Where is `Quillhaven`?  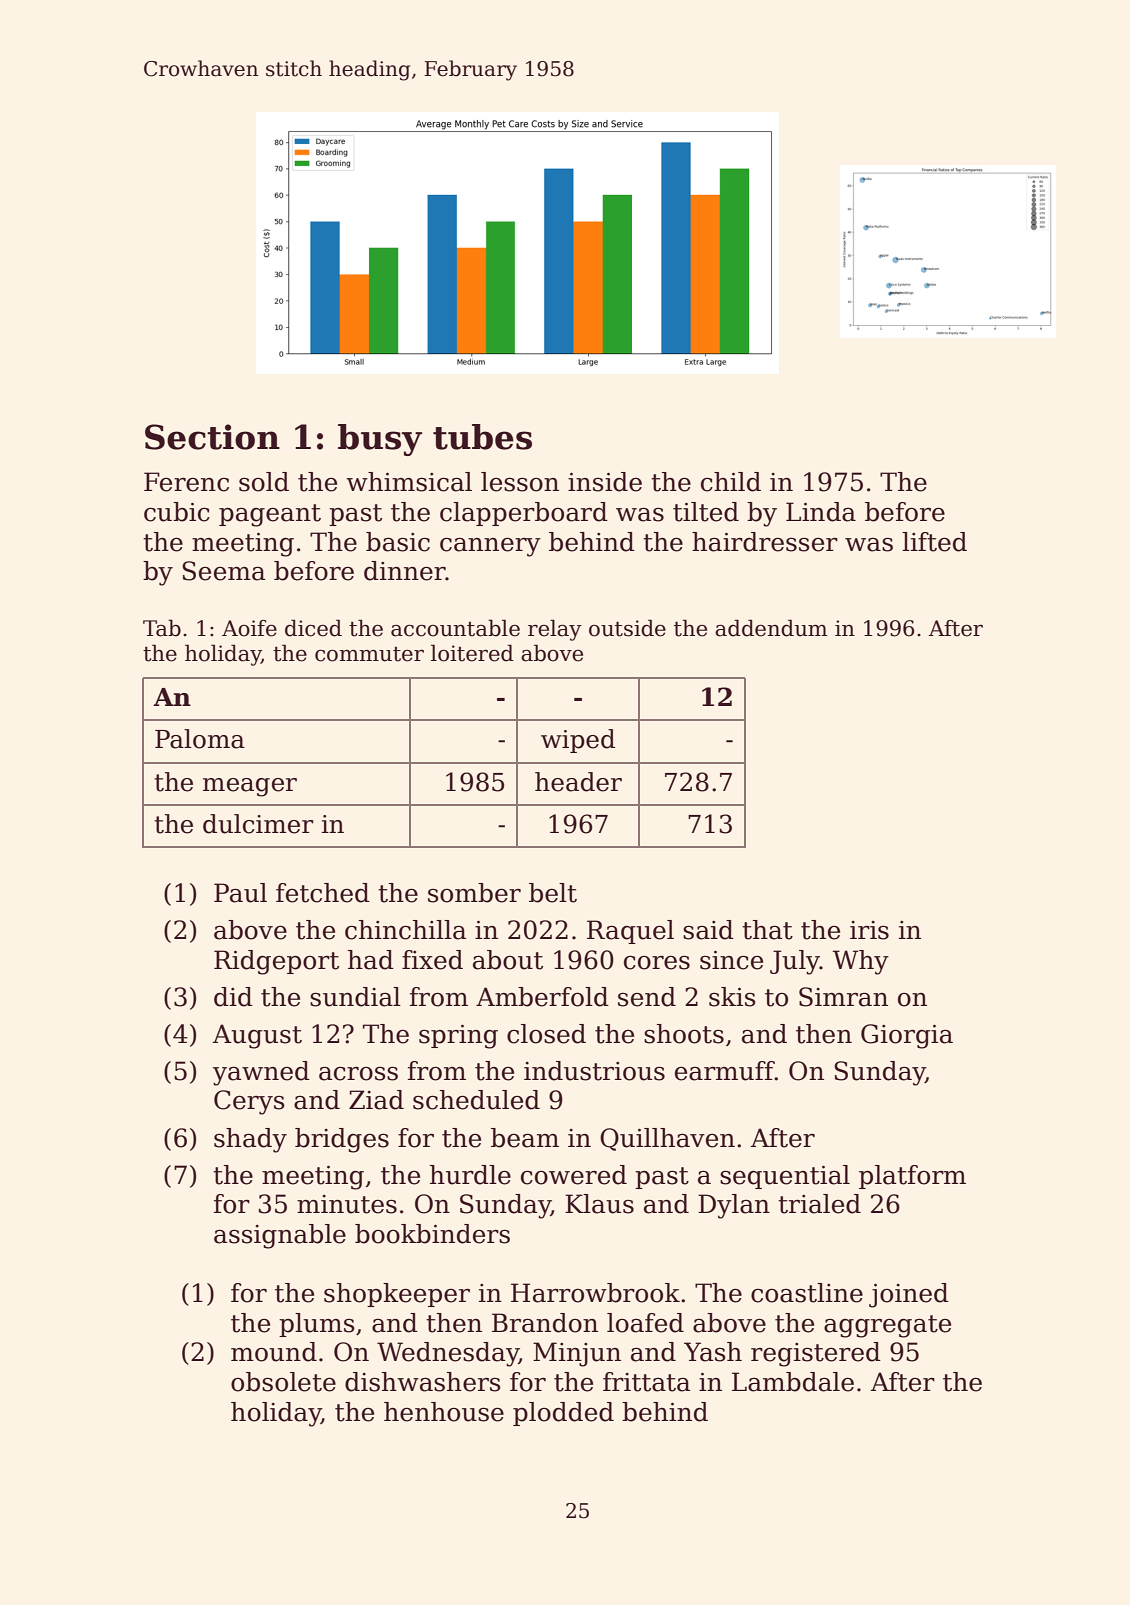 Quillhaven is located at coordinates (667, 1139).
